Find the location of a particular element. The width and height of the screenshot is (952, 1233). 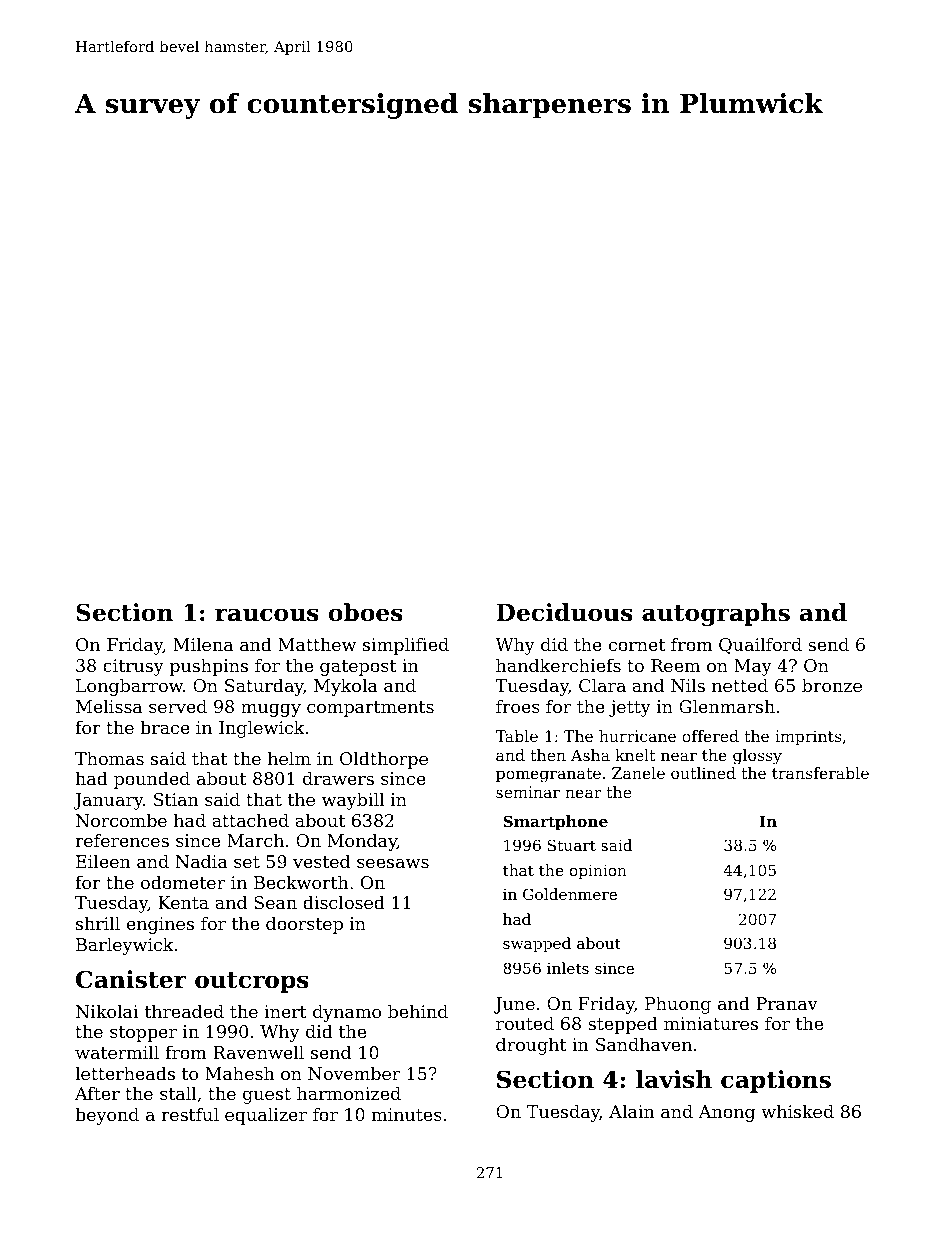

simplified is located at coordinates (406, 646).
